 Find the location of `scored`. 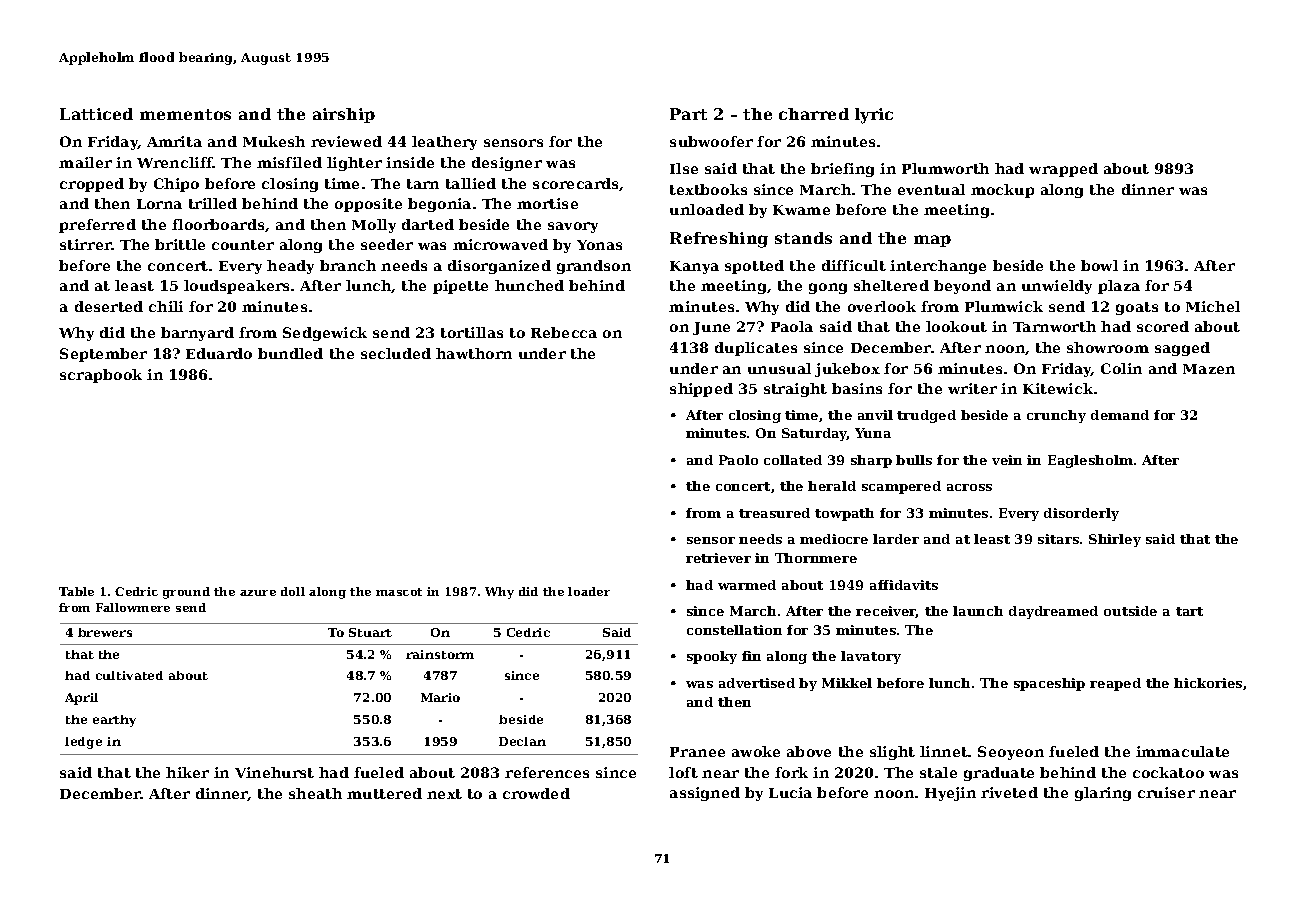

scored is located at coordinates (1163, 326).
